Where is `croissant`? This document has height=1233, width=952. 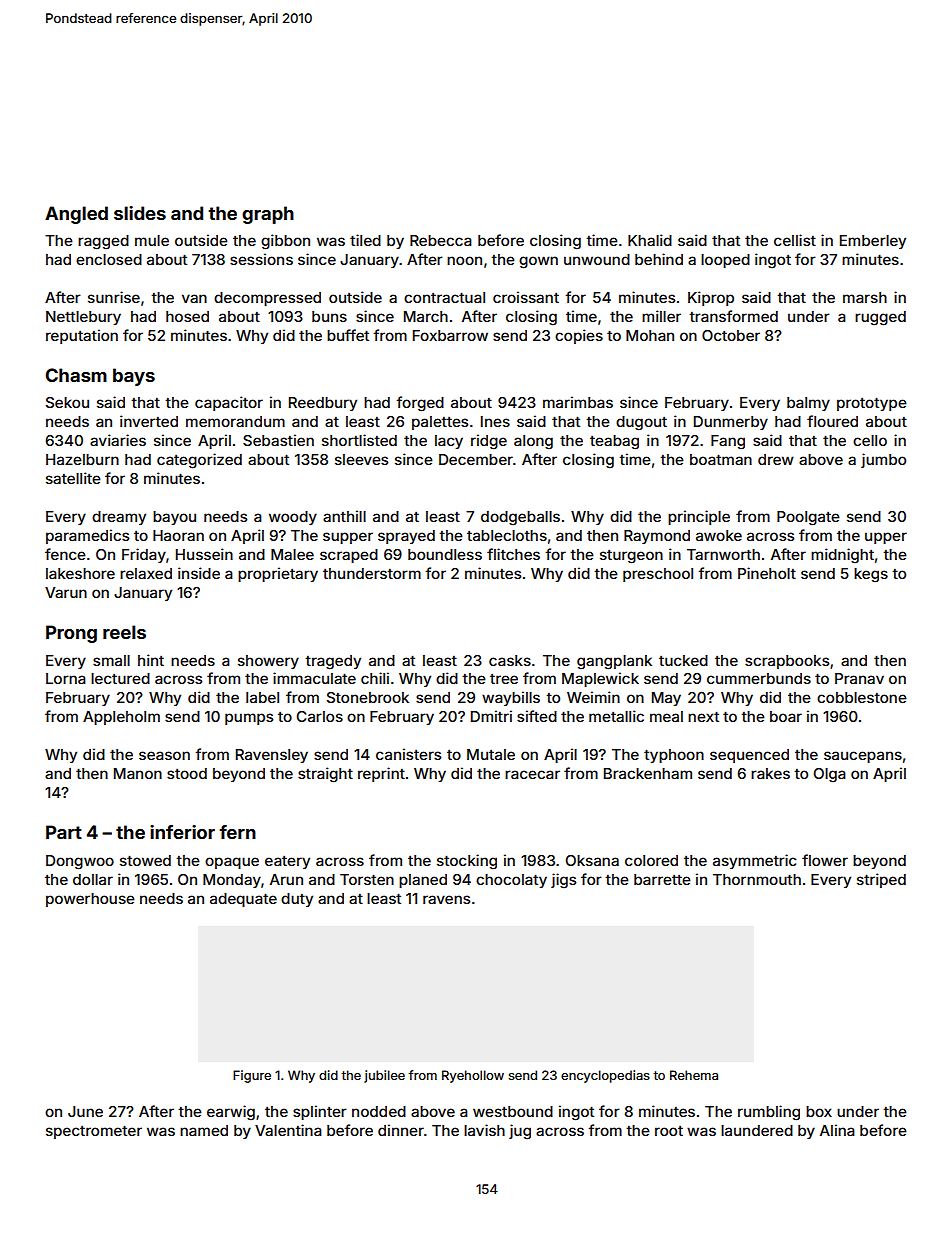
croissant is located at coordinates (526, 297).
